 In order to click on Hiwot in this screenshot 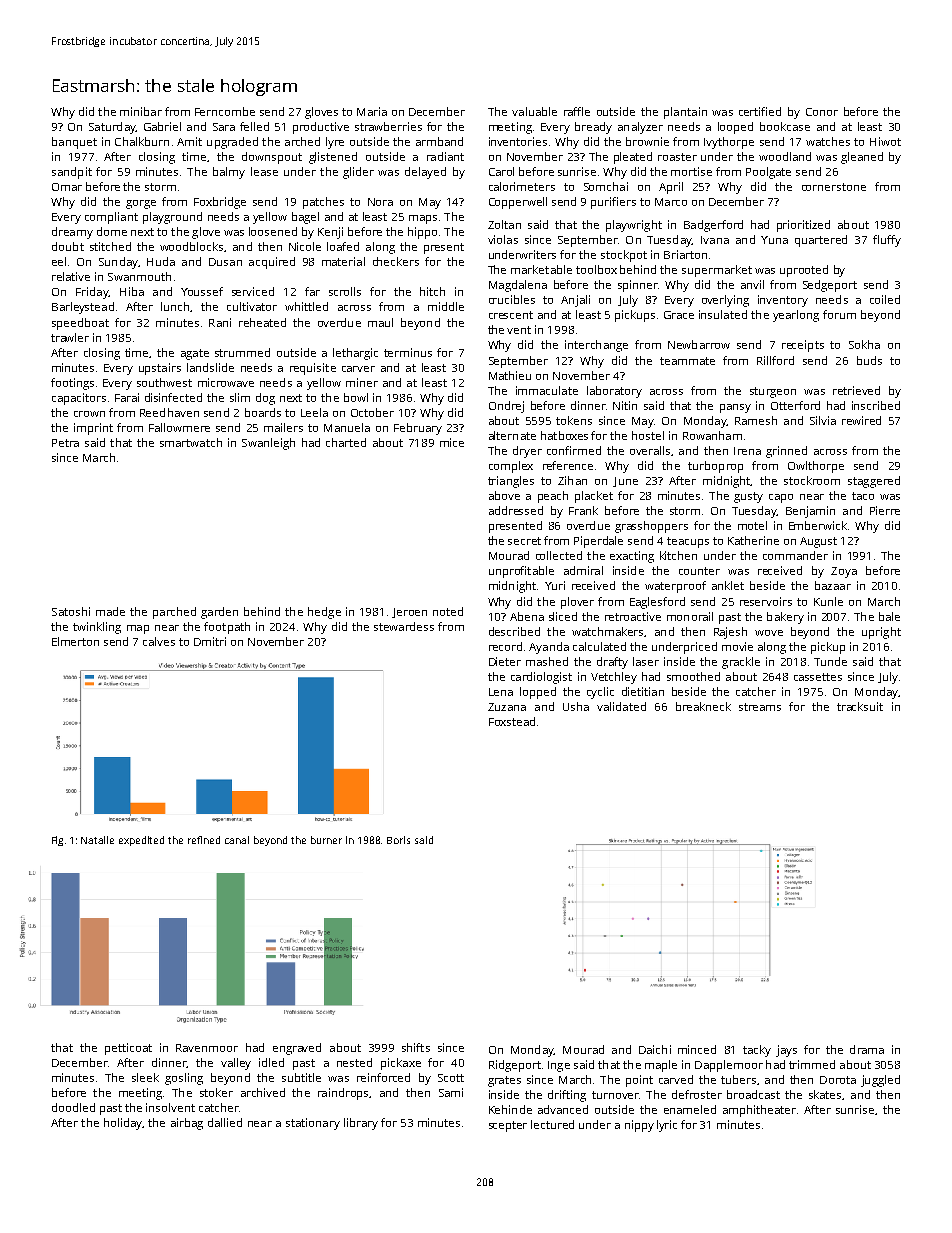, I will do `click(885, 141)`.
